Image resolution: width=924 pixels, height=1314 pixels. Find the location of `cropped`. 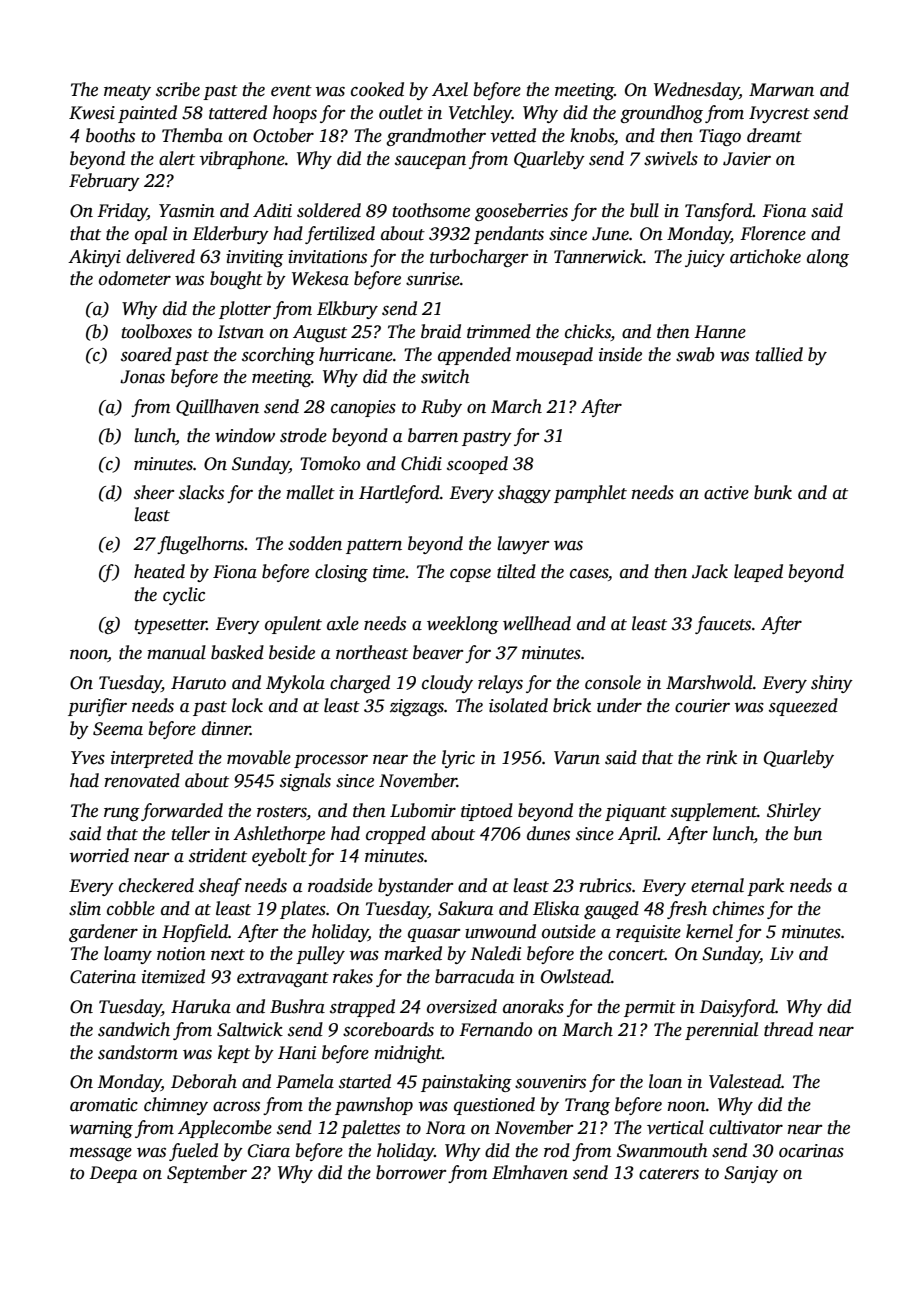

cropped is located at coordinates (396, 835).
